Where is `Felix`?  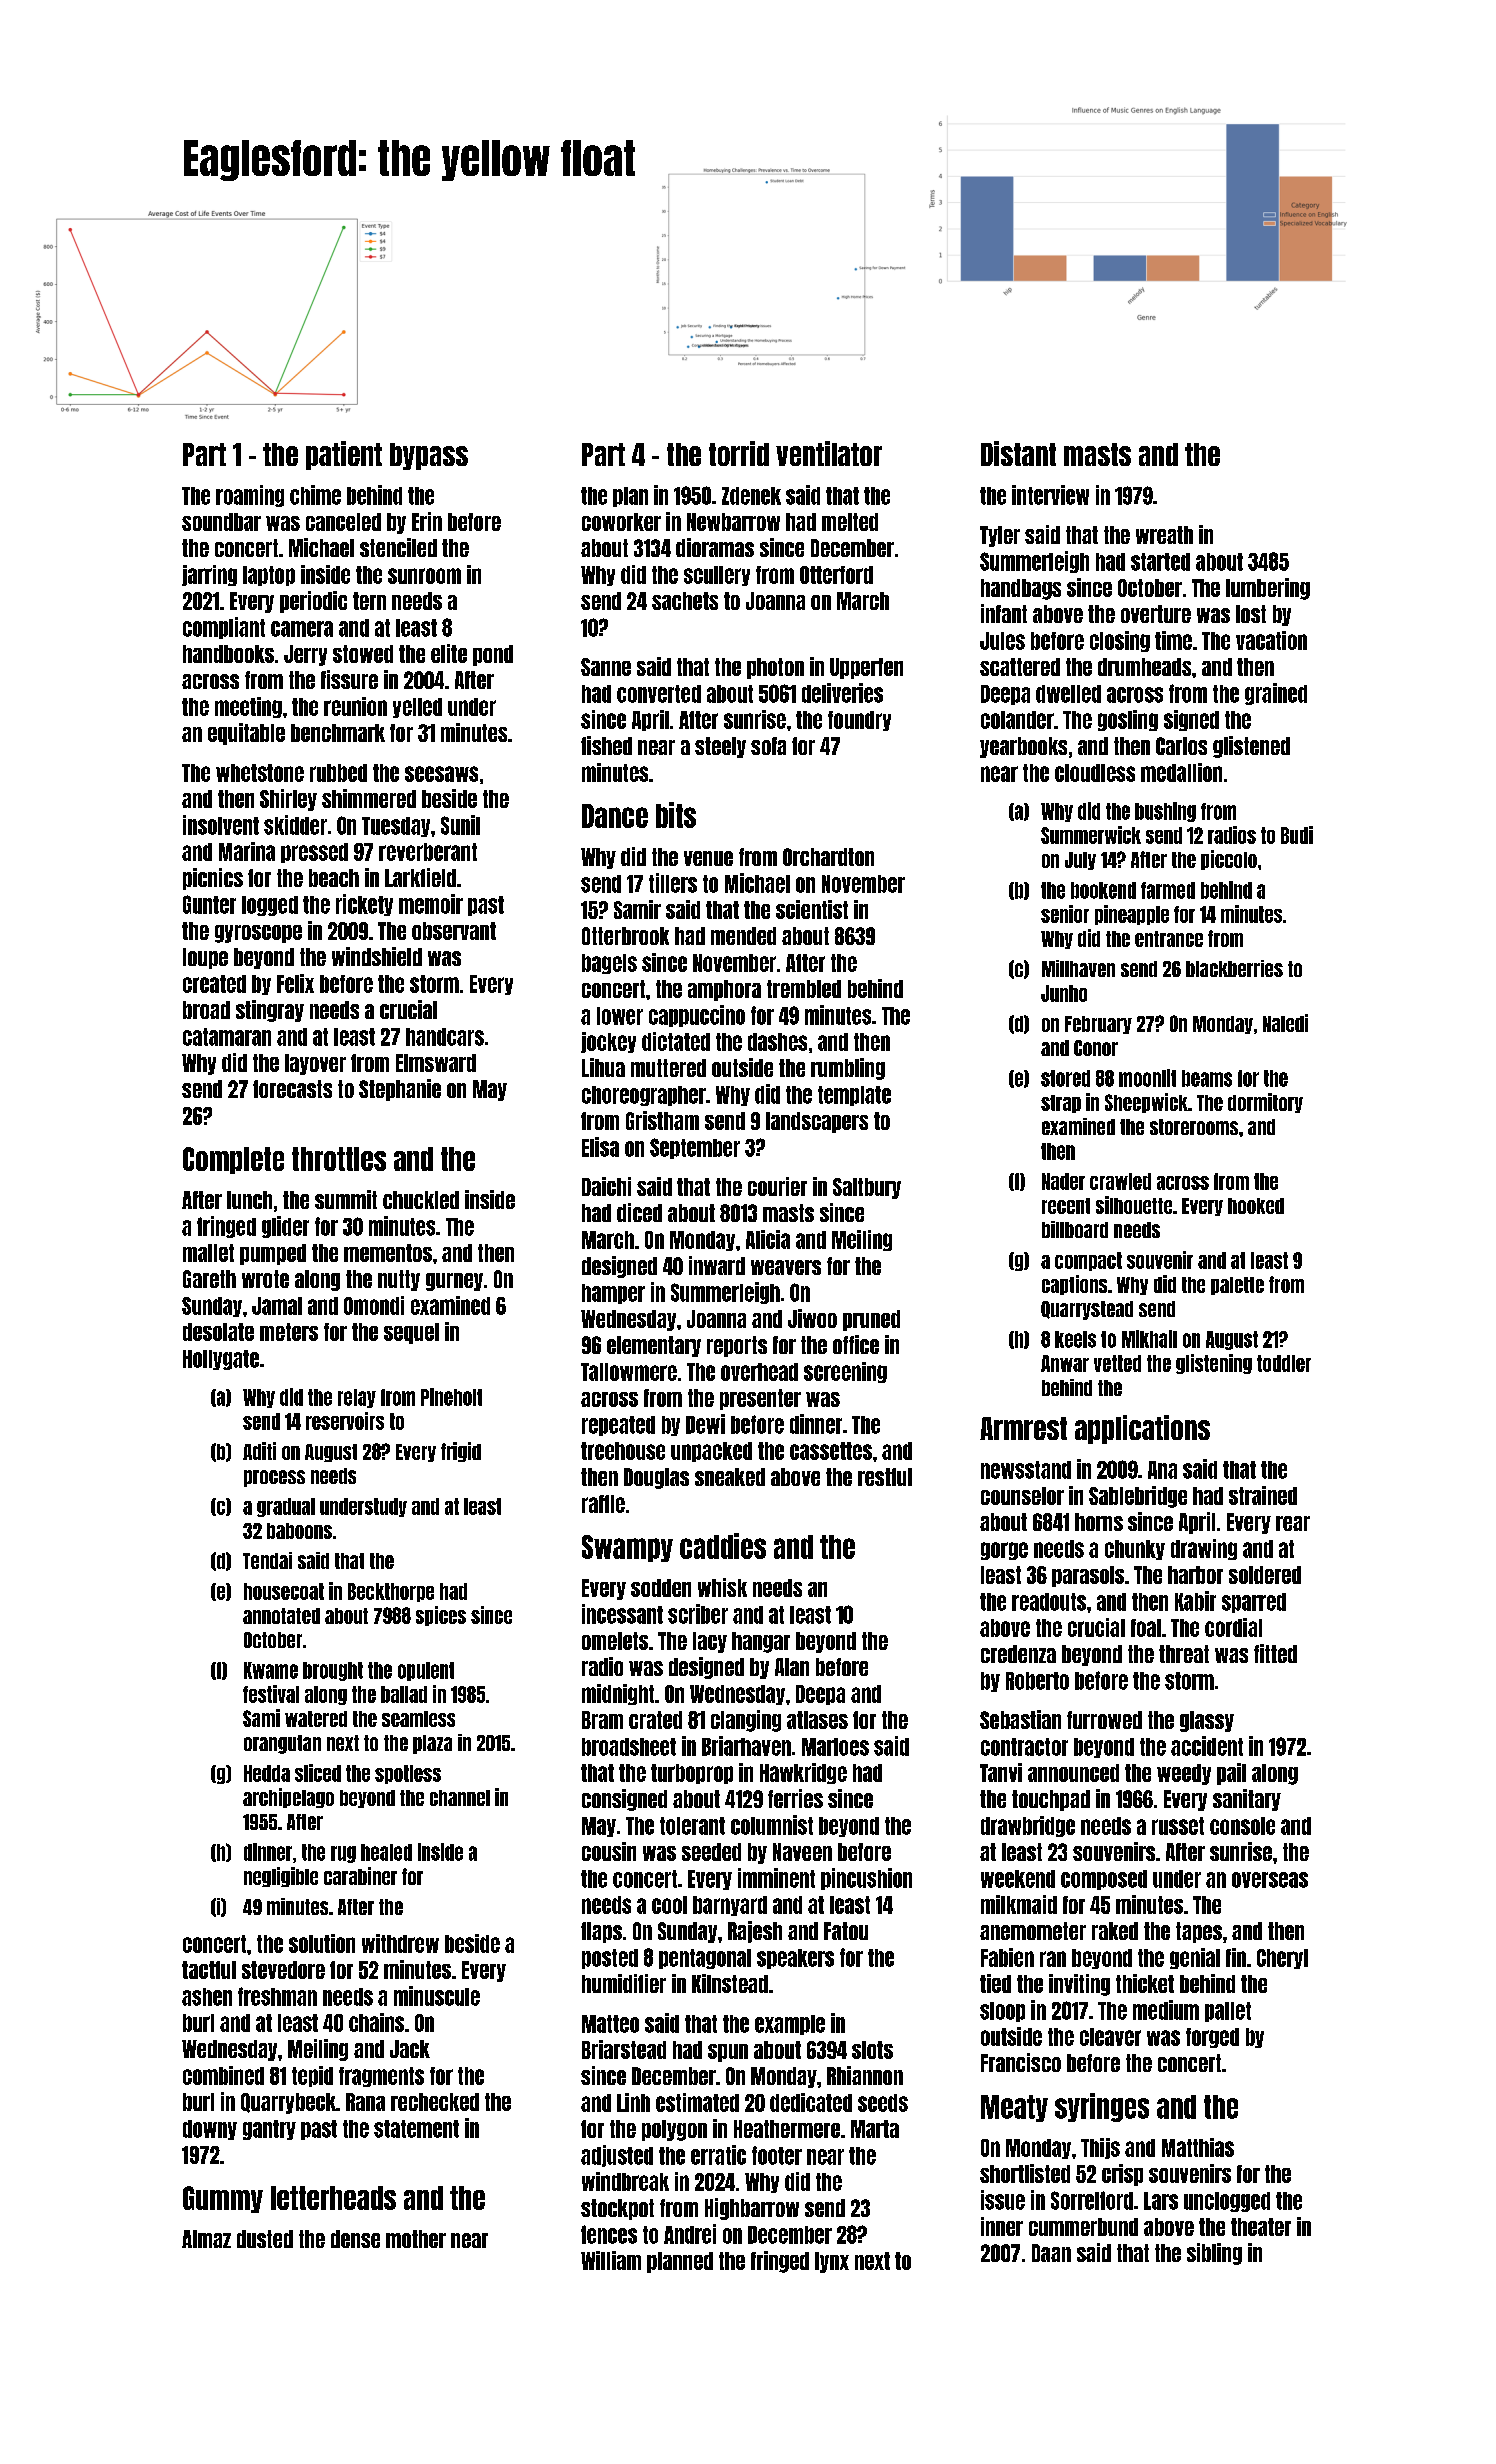 Felix is located at coordinates (295, 983).
